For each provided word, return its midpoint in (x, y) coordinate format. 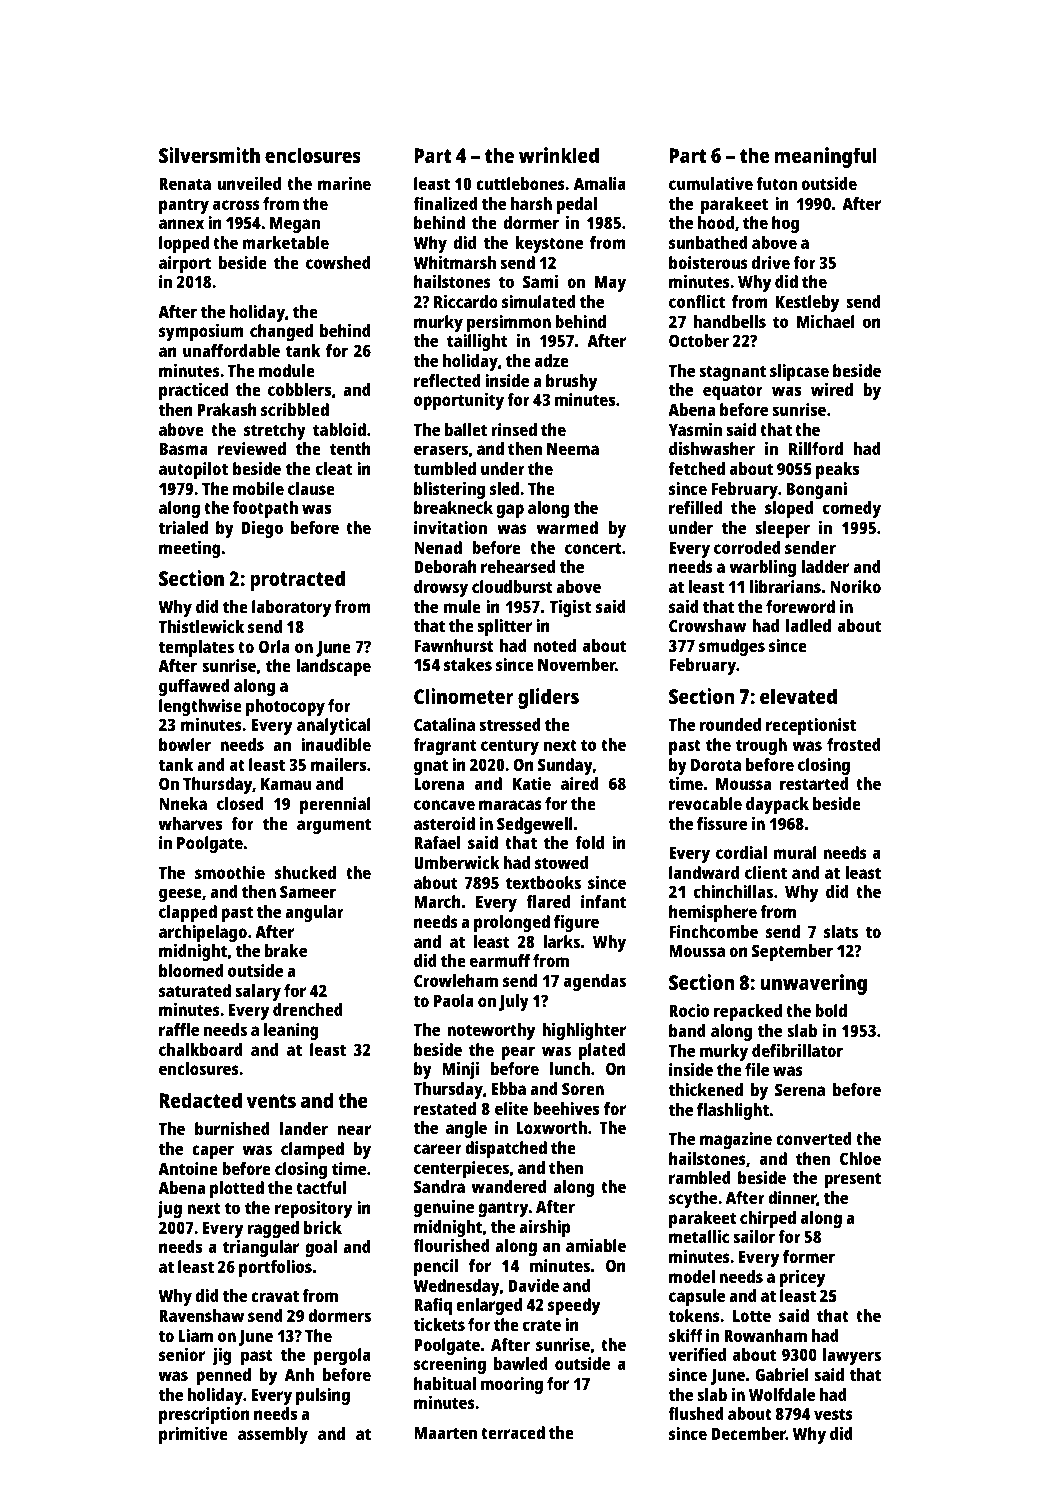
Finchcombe (713, 931)
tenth (350, 448)
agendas (595, 982)
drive (771, 262)
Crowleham (456, 980)
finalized (445, 203)
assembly (273, 1435)
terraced (513, 1432)
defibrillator (797, 1050)
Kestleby (807, 303)
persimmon (509, 323)
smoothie (230, 872)
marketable (285, 242)
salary (258, 992)
